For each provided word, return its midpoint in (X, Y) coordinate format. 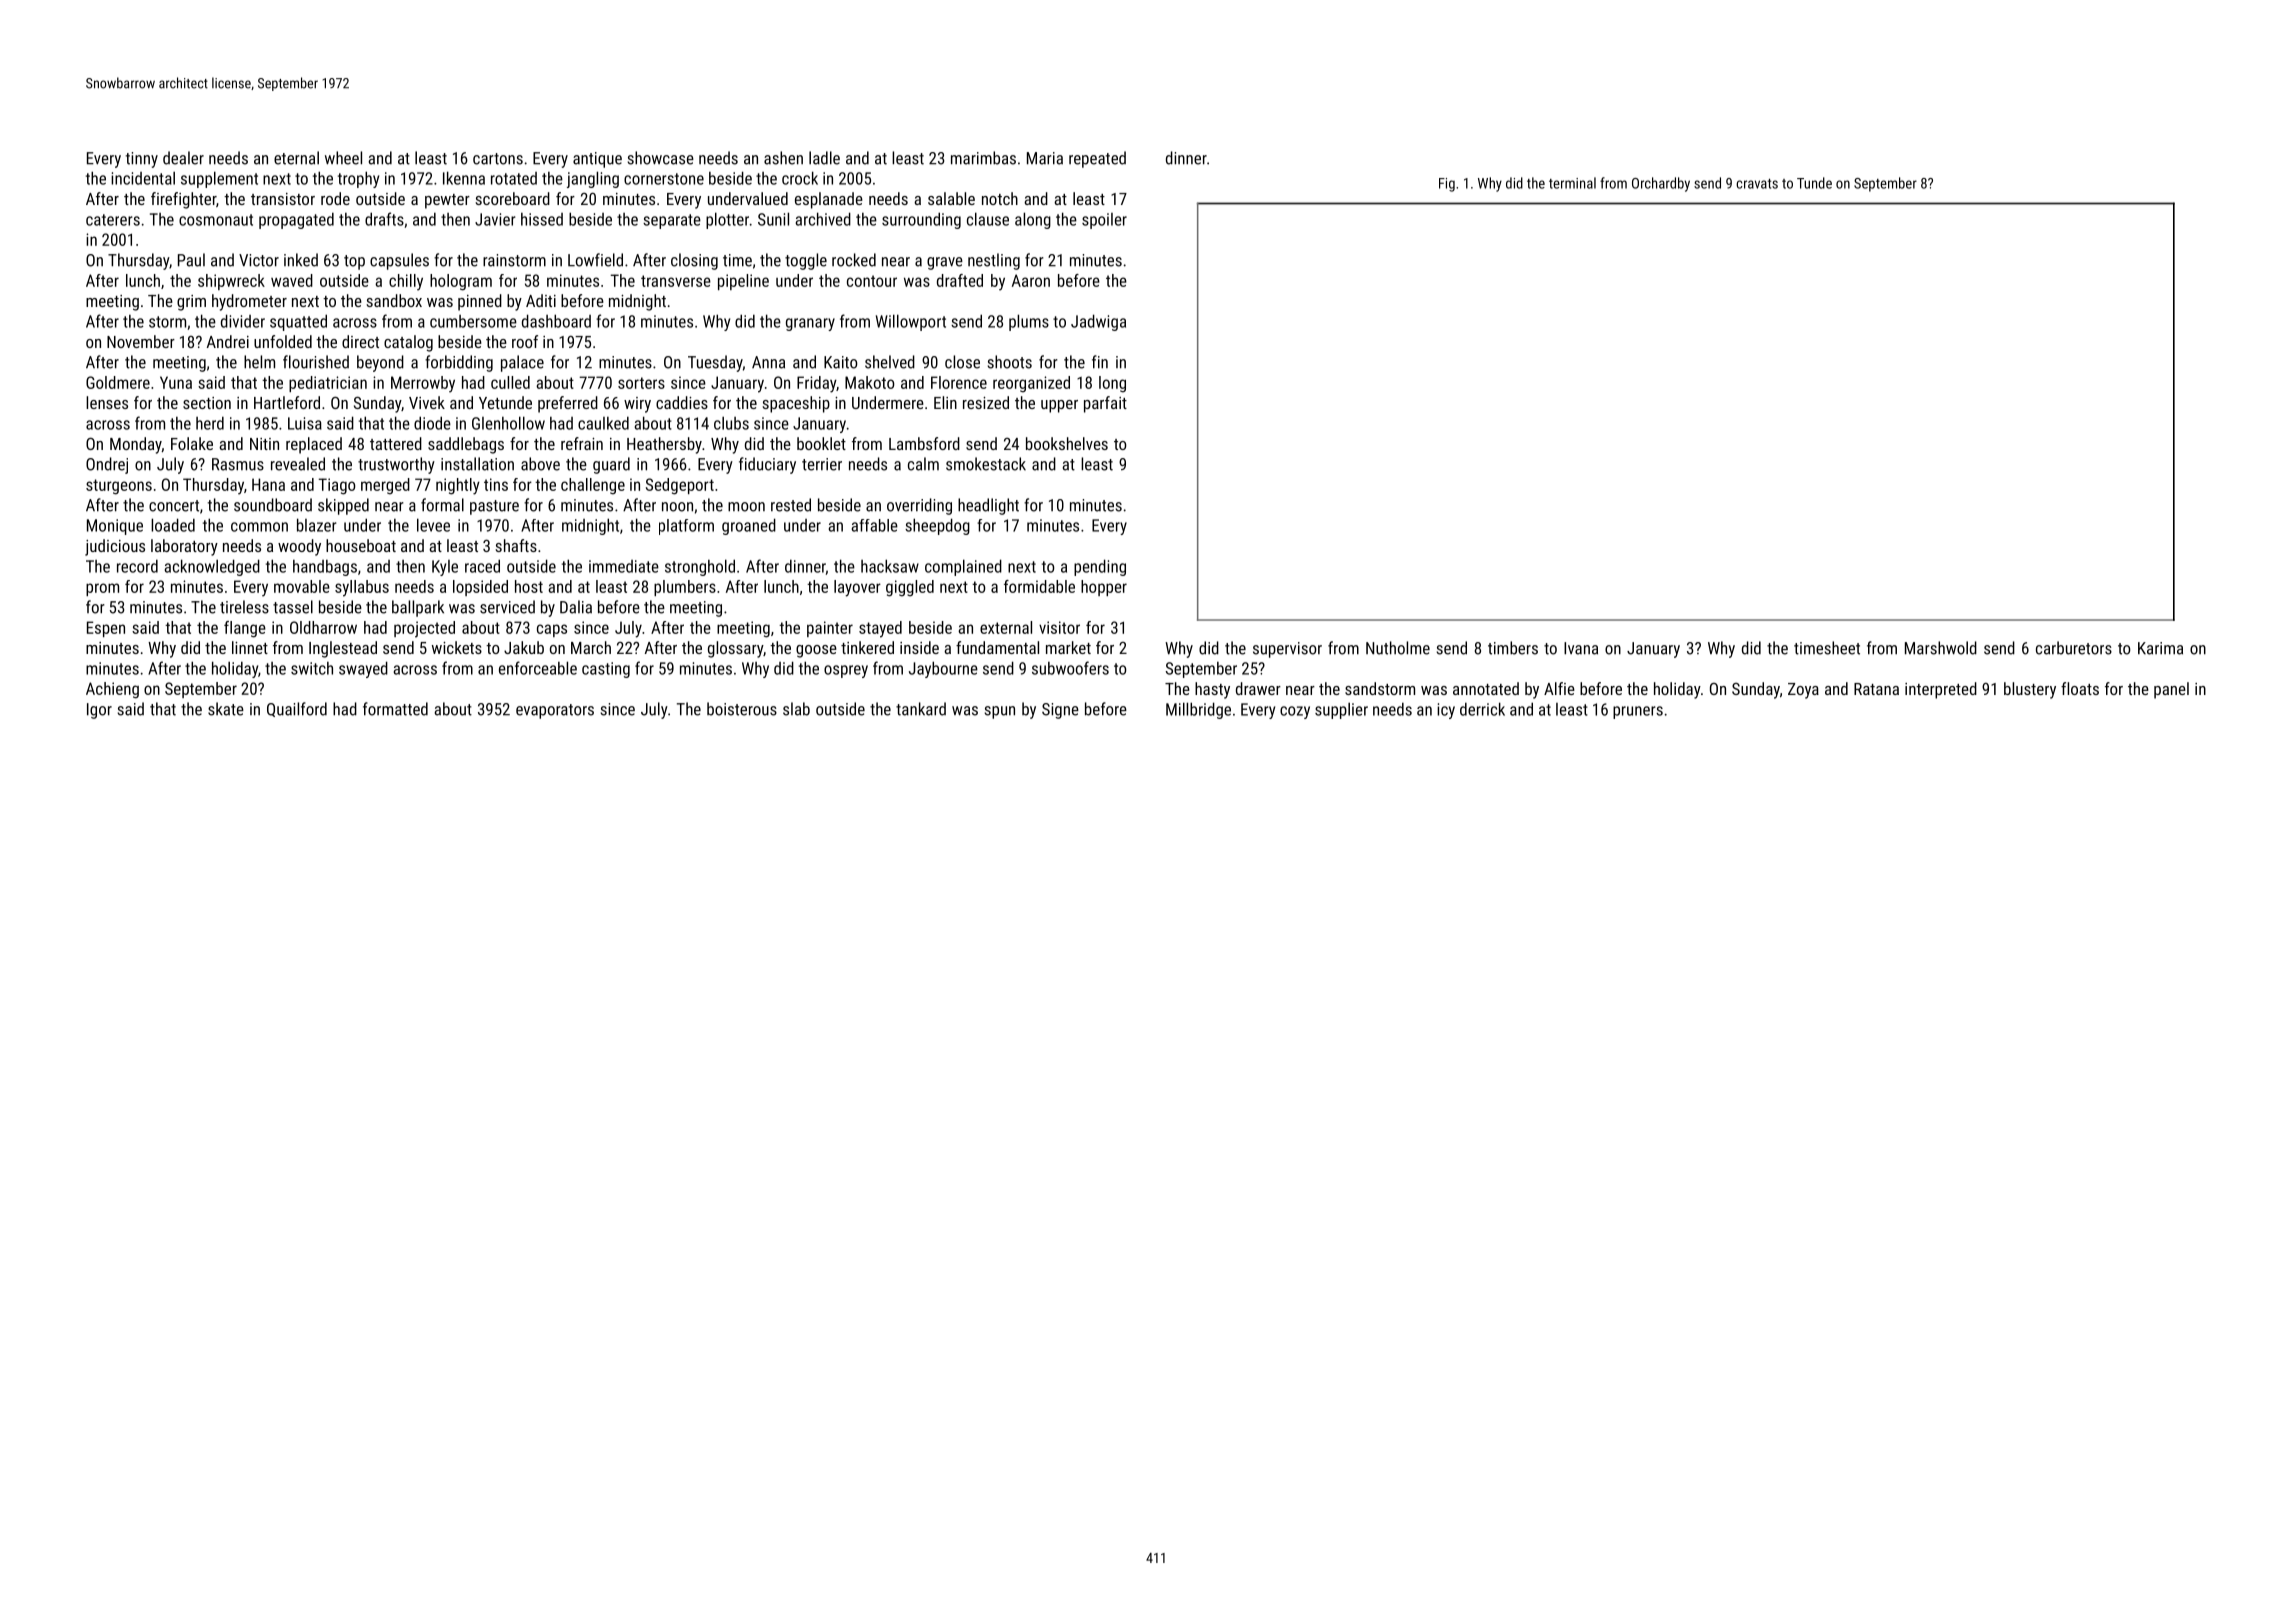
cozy (1295, 712)
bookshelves (1067, 443)
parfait (1105, 404)
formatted (395, 709)
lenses (107, 402)
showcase (661, 158)
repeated (1097, 159)
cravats (1757, 184)
